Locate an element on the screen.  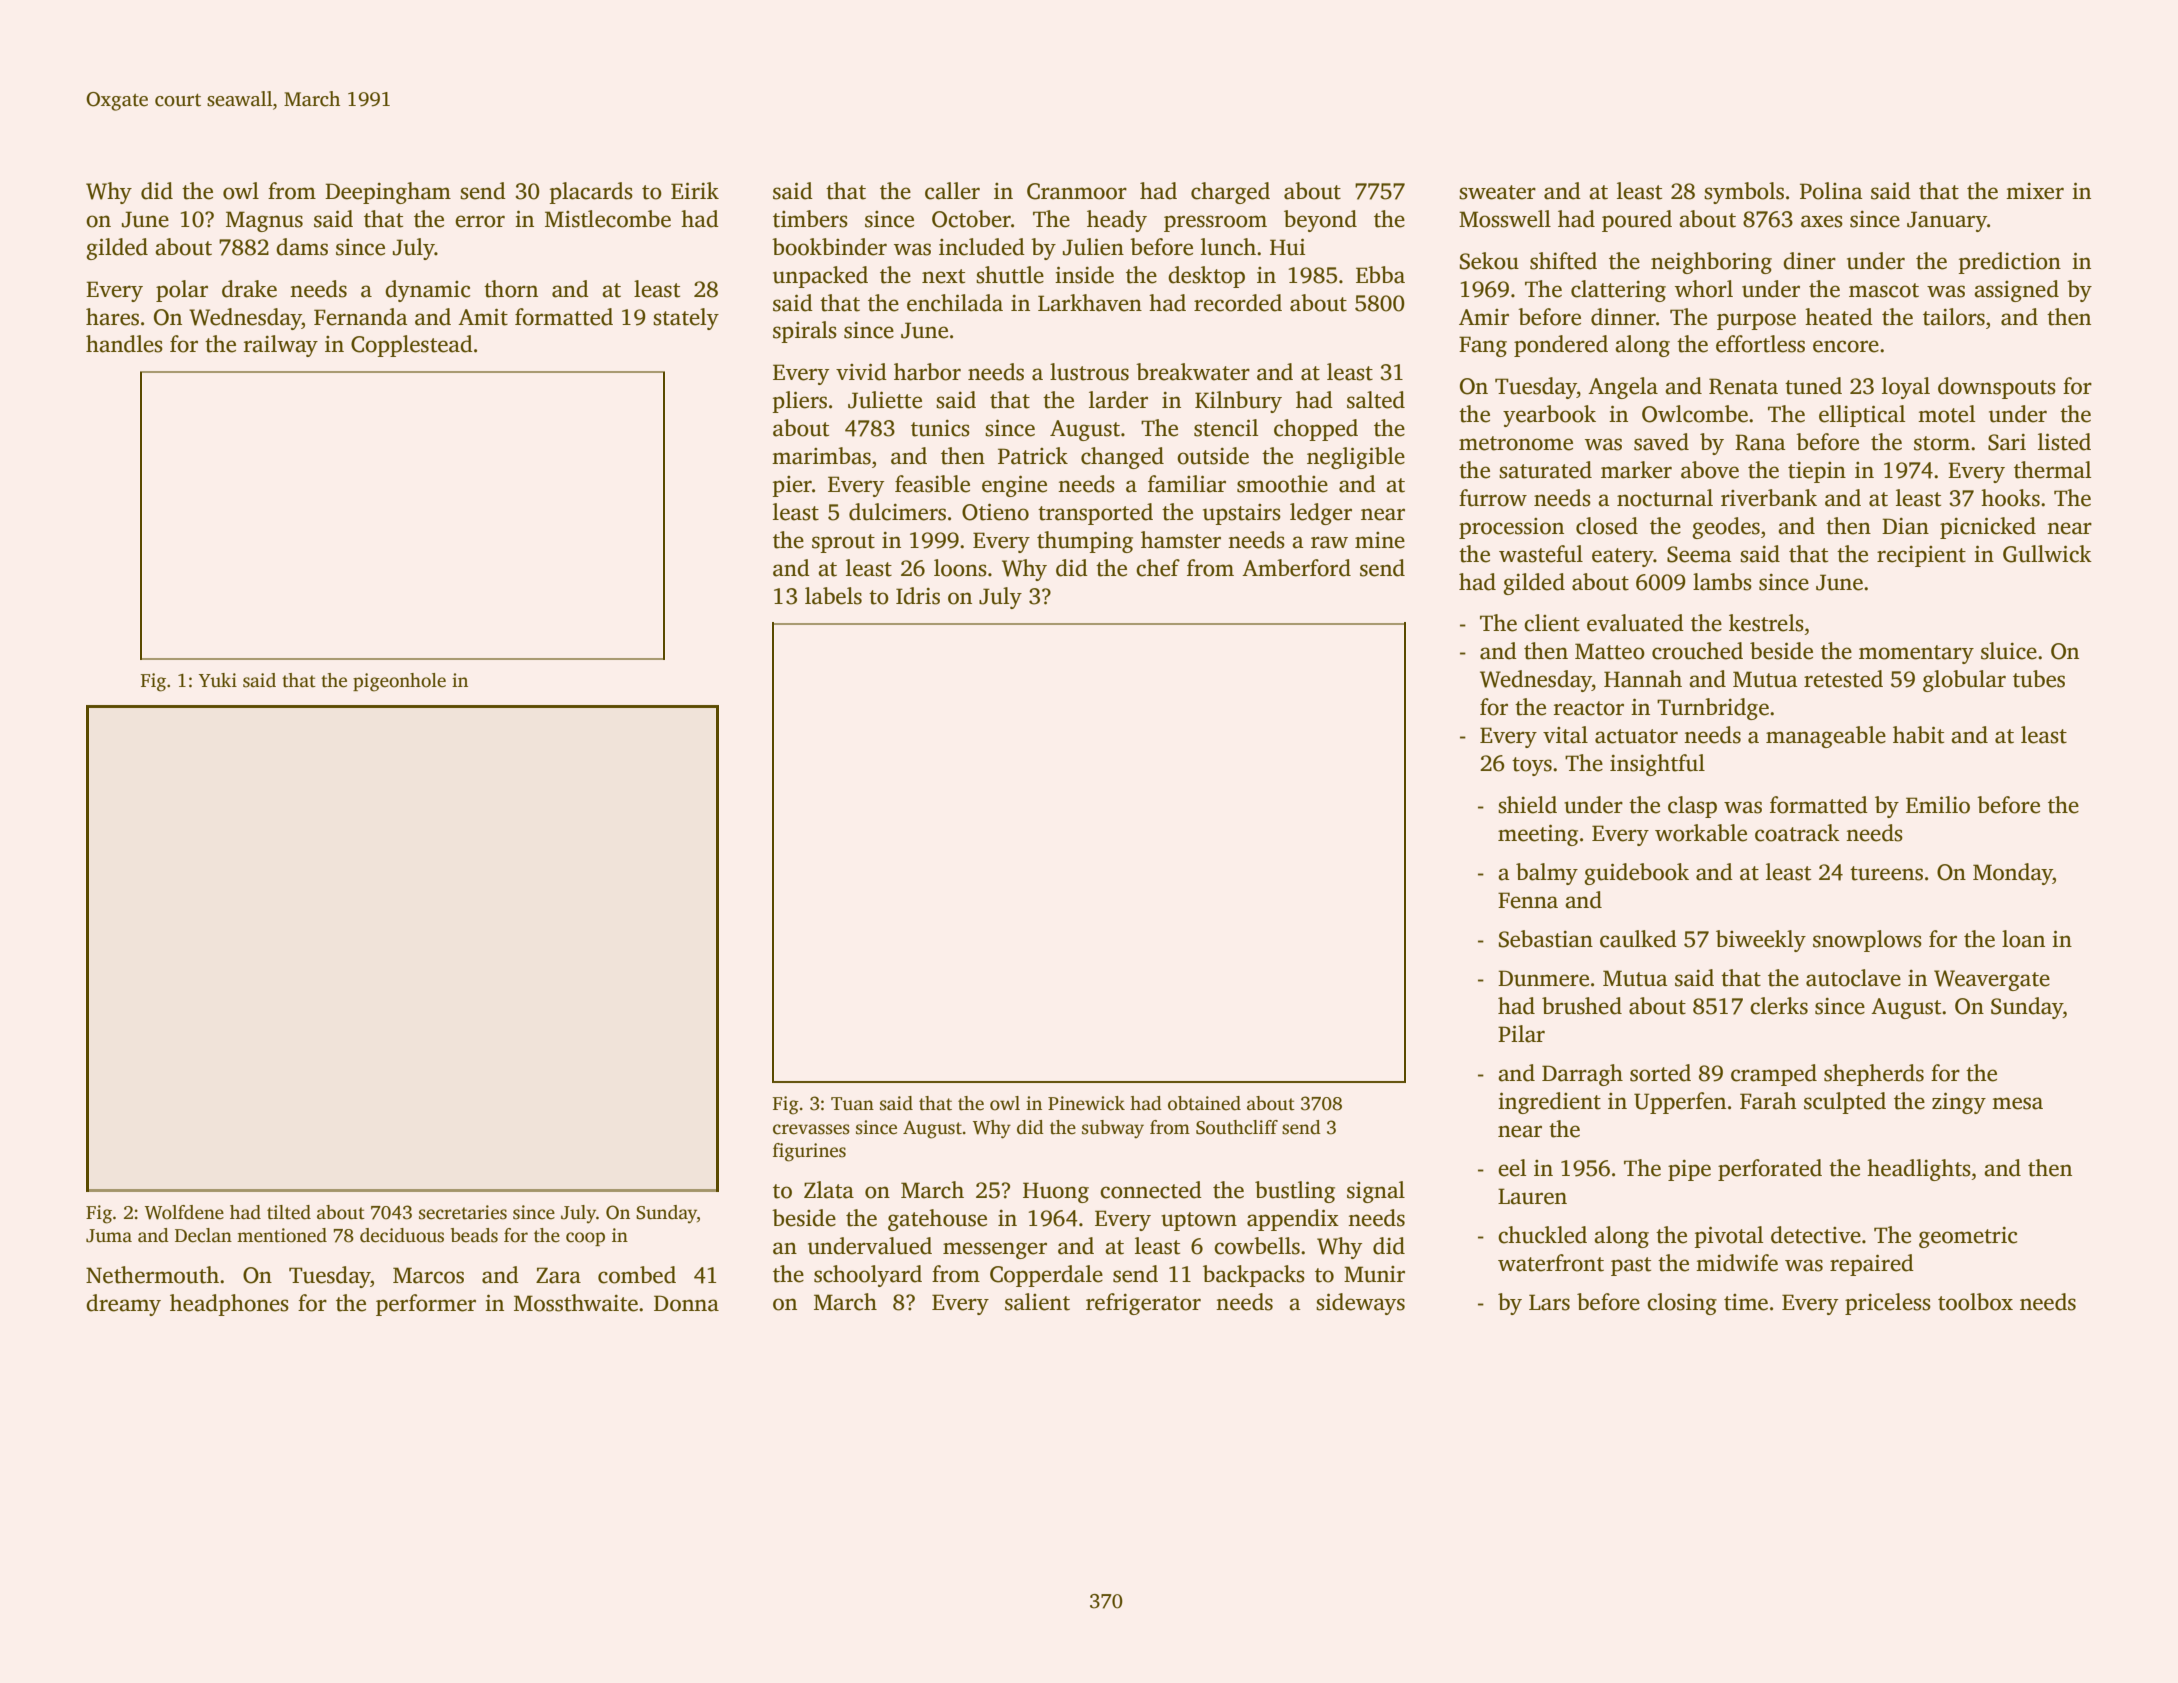
Deepingham is located at coordinates (388, 193).
